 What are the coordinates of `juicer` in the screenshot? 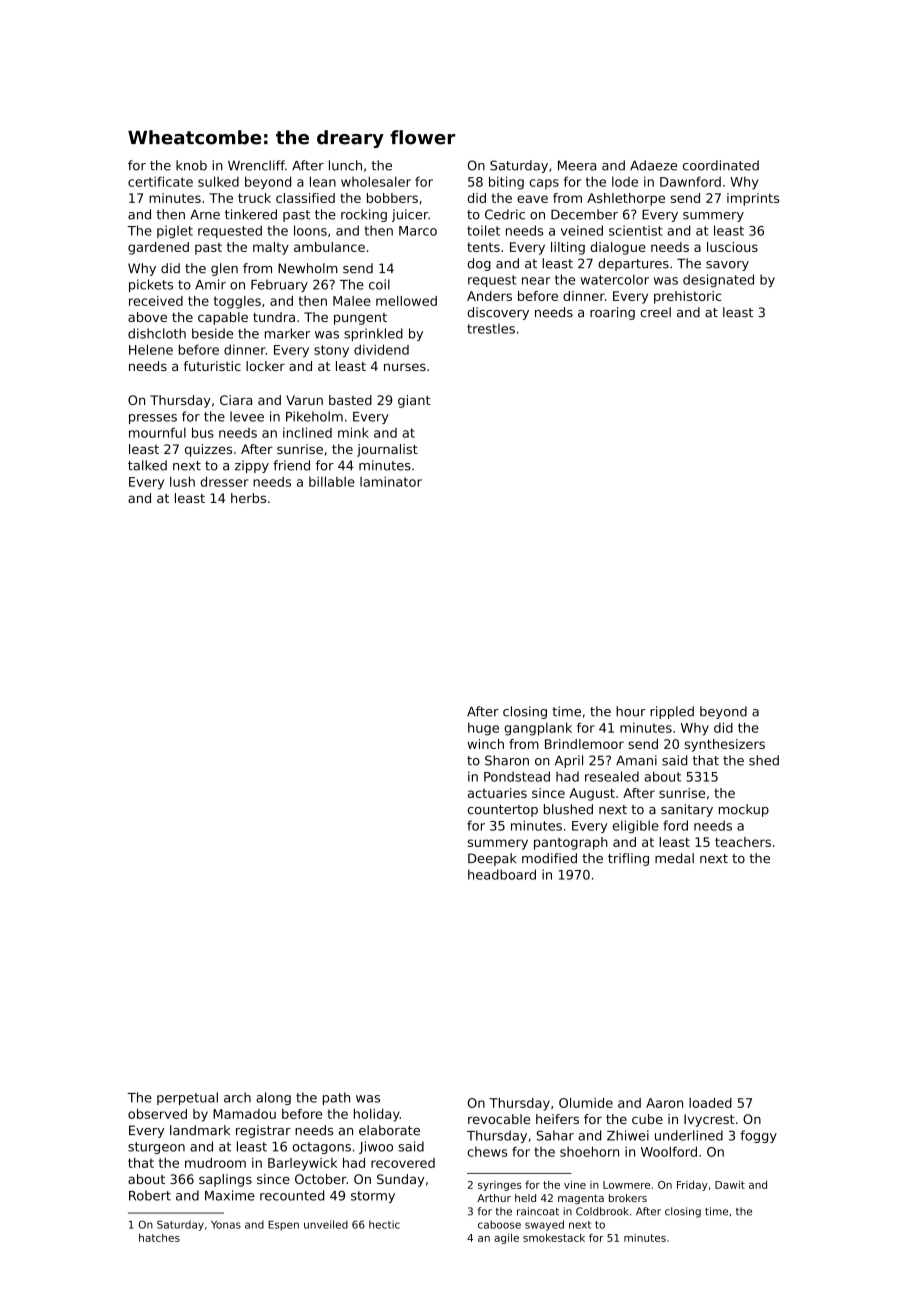 It's located at (410, 215).
